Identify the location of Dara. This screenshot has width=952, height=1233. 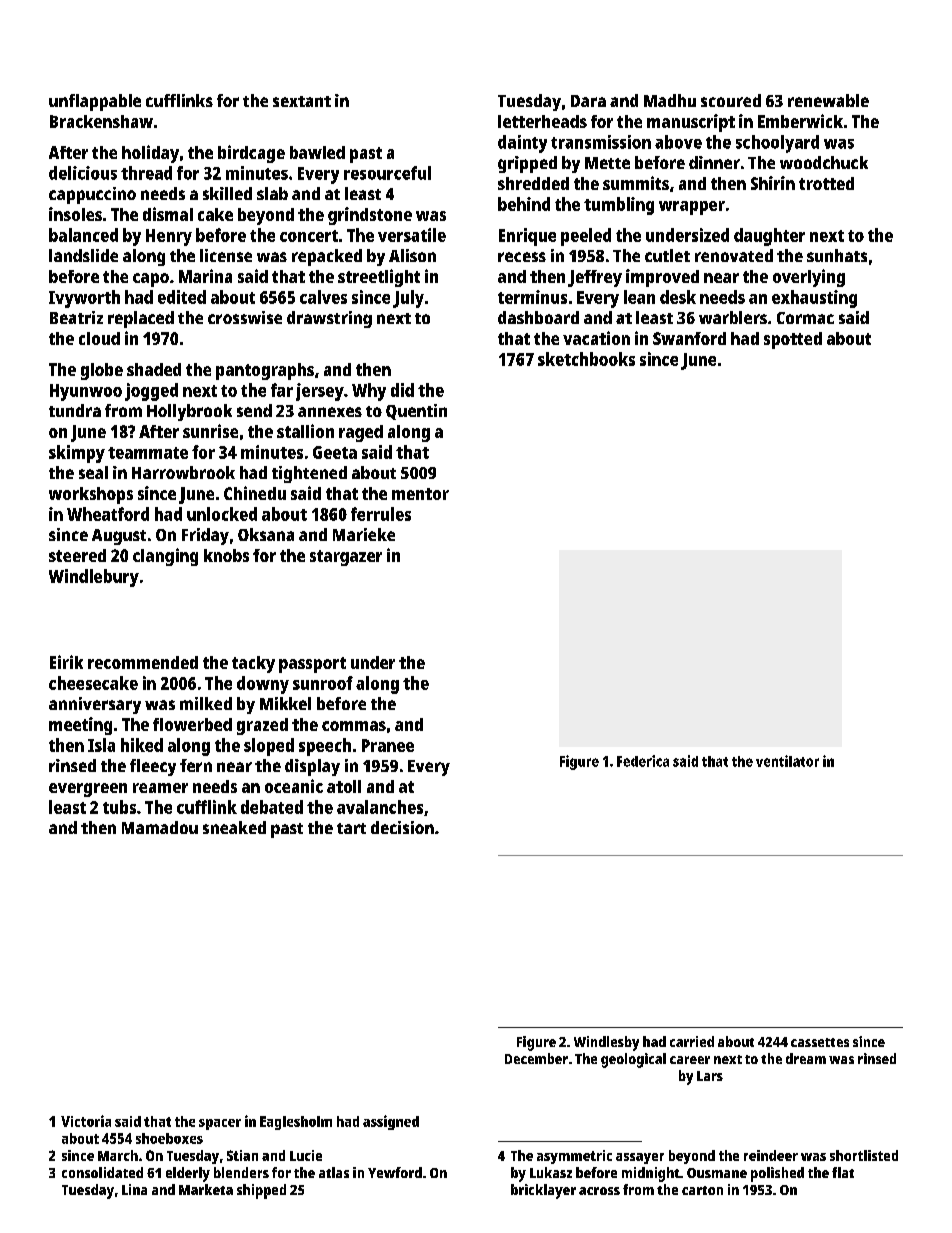
(588, 101).
